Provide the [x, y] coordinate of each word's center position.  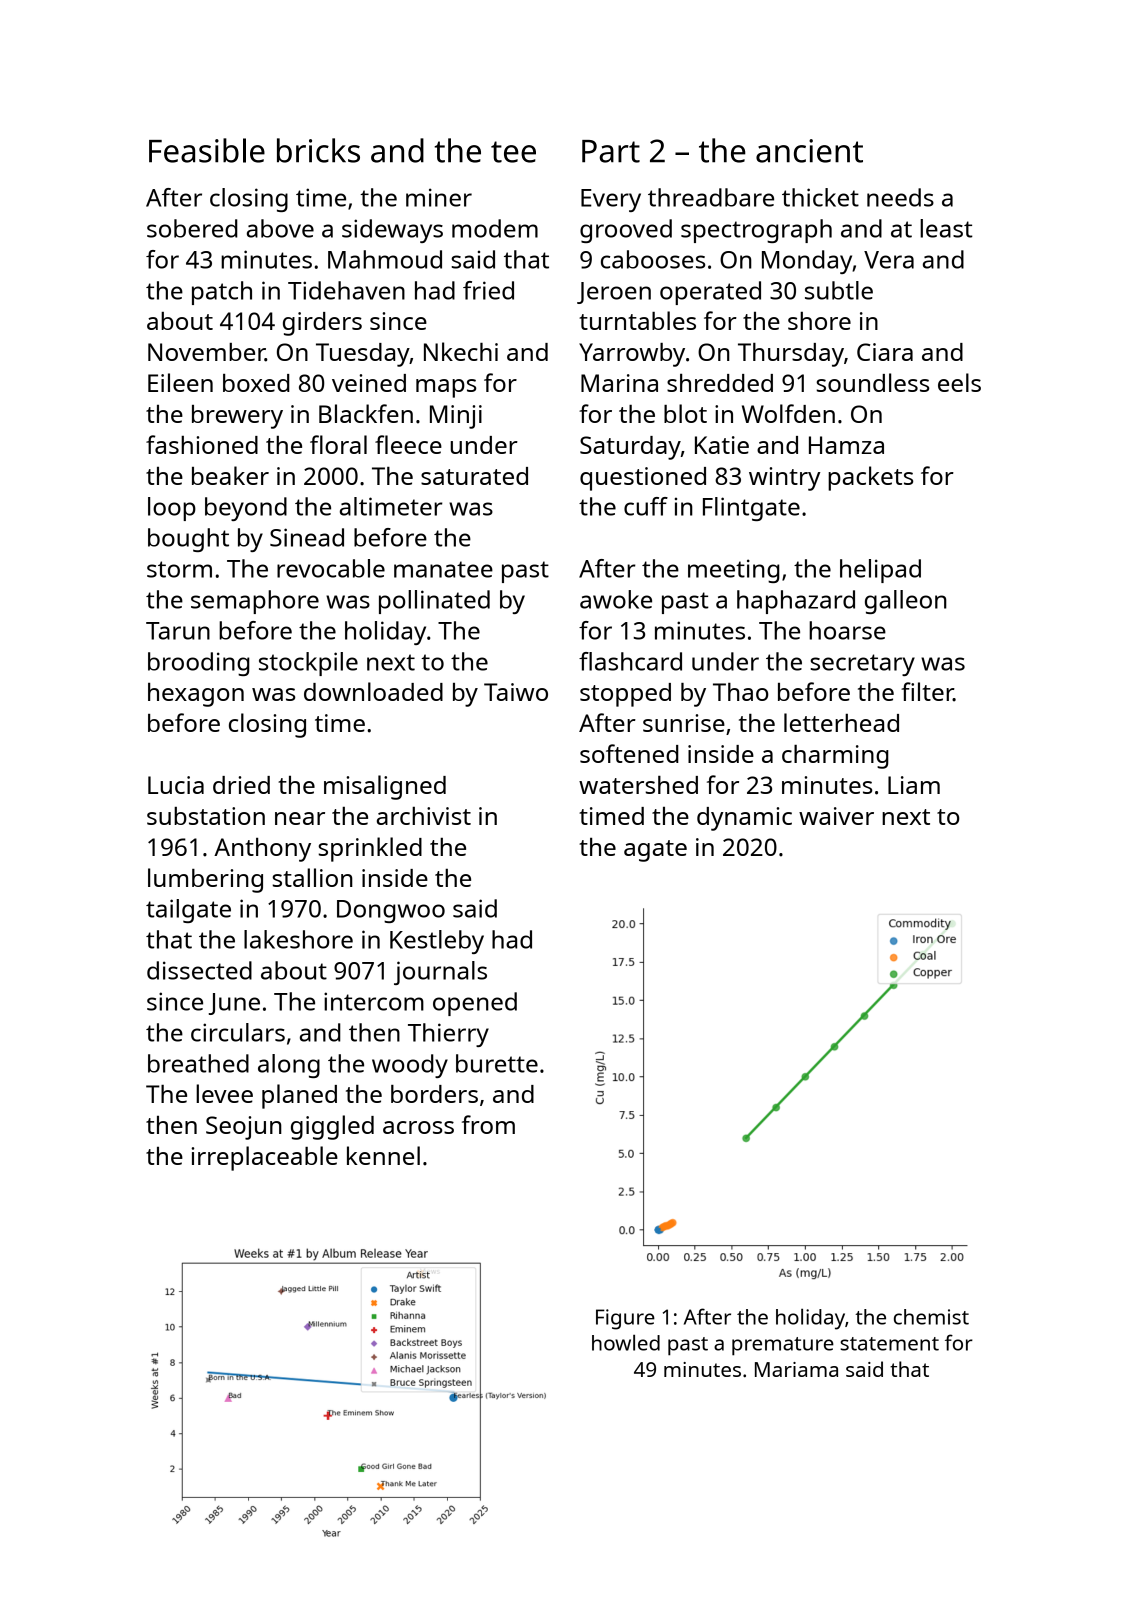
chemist [931, 1317]
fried [488, 290]
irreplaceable [264, 1158]
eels [959, 382]
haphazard [796, 602]
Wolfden [788, 413]
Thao [741, 692]
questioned [643, 479]
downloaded [373, 691]
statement [889, 1344]
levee [224, 1093]
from [488, 1124]
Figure [625, 1319]
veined [369, 383]
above [280, 228]
